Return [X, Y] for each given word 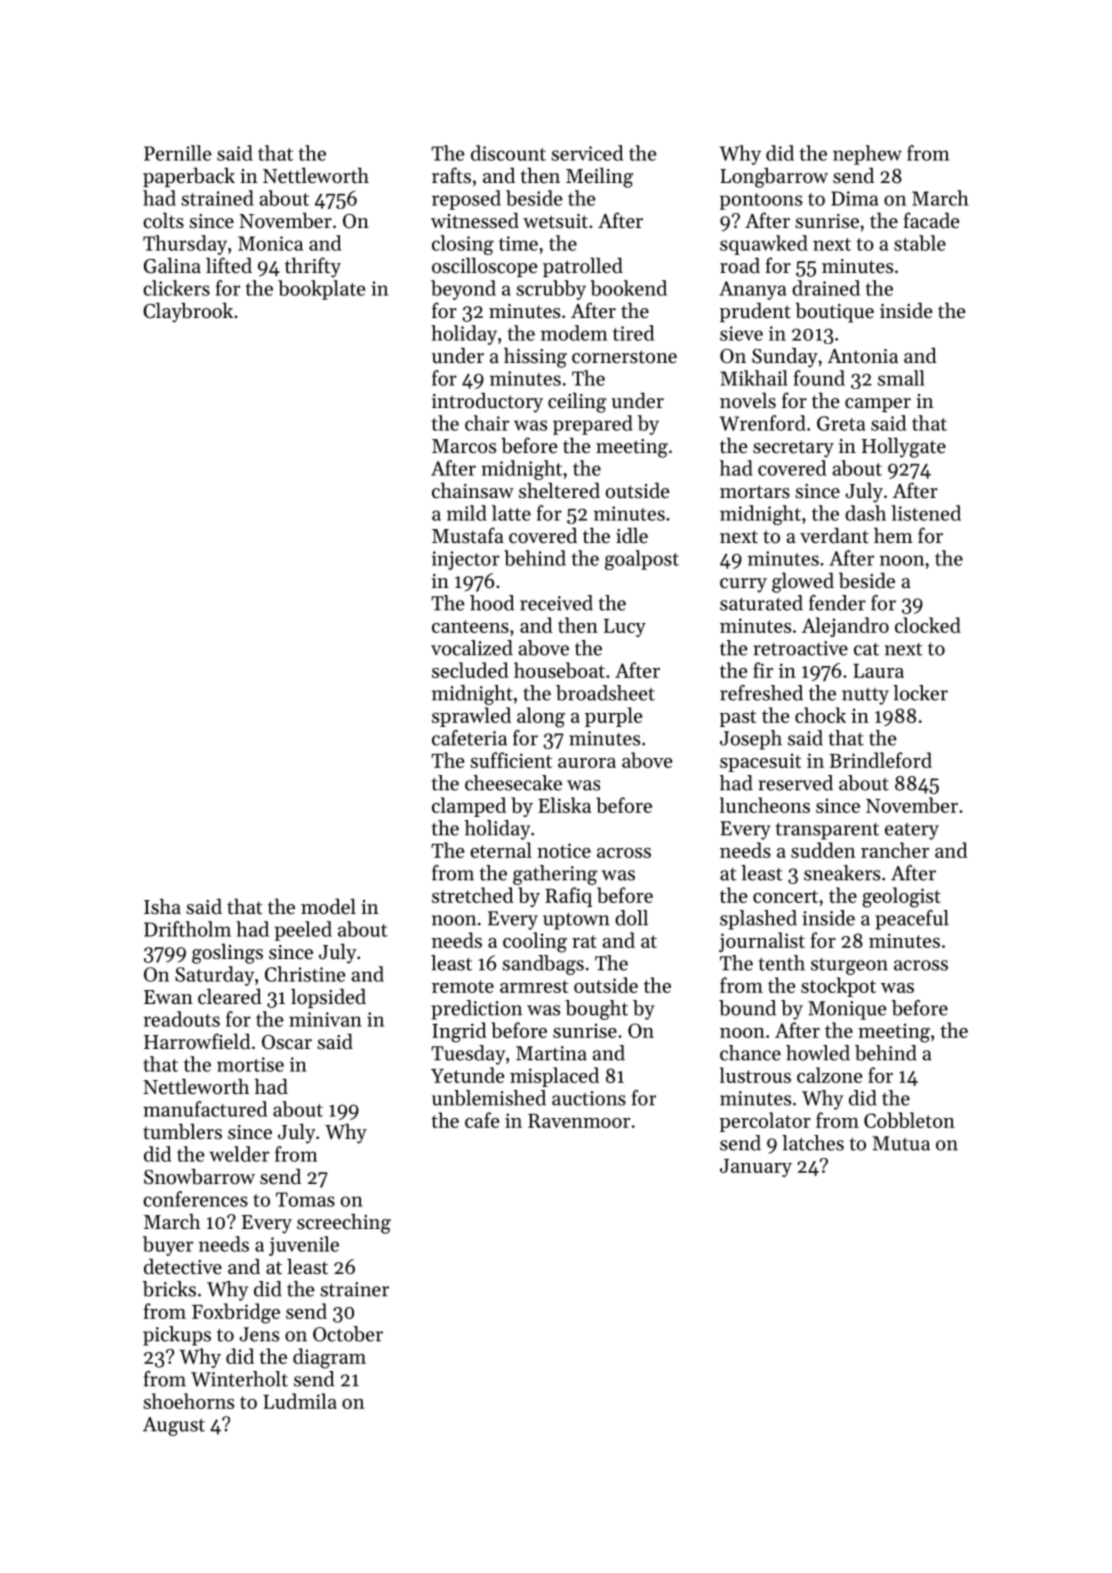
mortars [755, 492]
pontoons [761, 201]
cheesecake [513, 783]
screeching [344, 1223]
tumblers [182, 1131]
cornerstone [624, 357]
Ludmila [300, 1401]
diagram [329, 1358]
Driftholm [187, 929]
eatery [912, 831]
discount [508, 153]
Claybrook [188, 312]
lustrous [755, 1075]
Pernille [177, 153]
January [756, 1168]
